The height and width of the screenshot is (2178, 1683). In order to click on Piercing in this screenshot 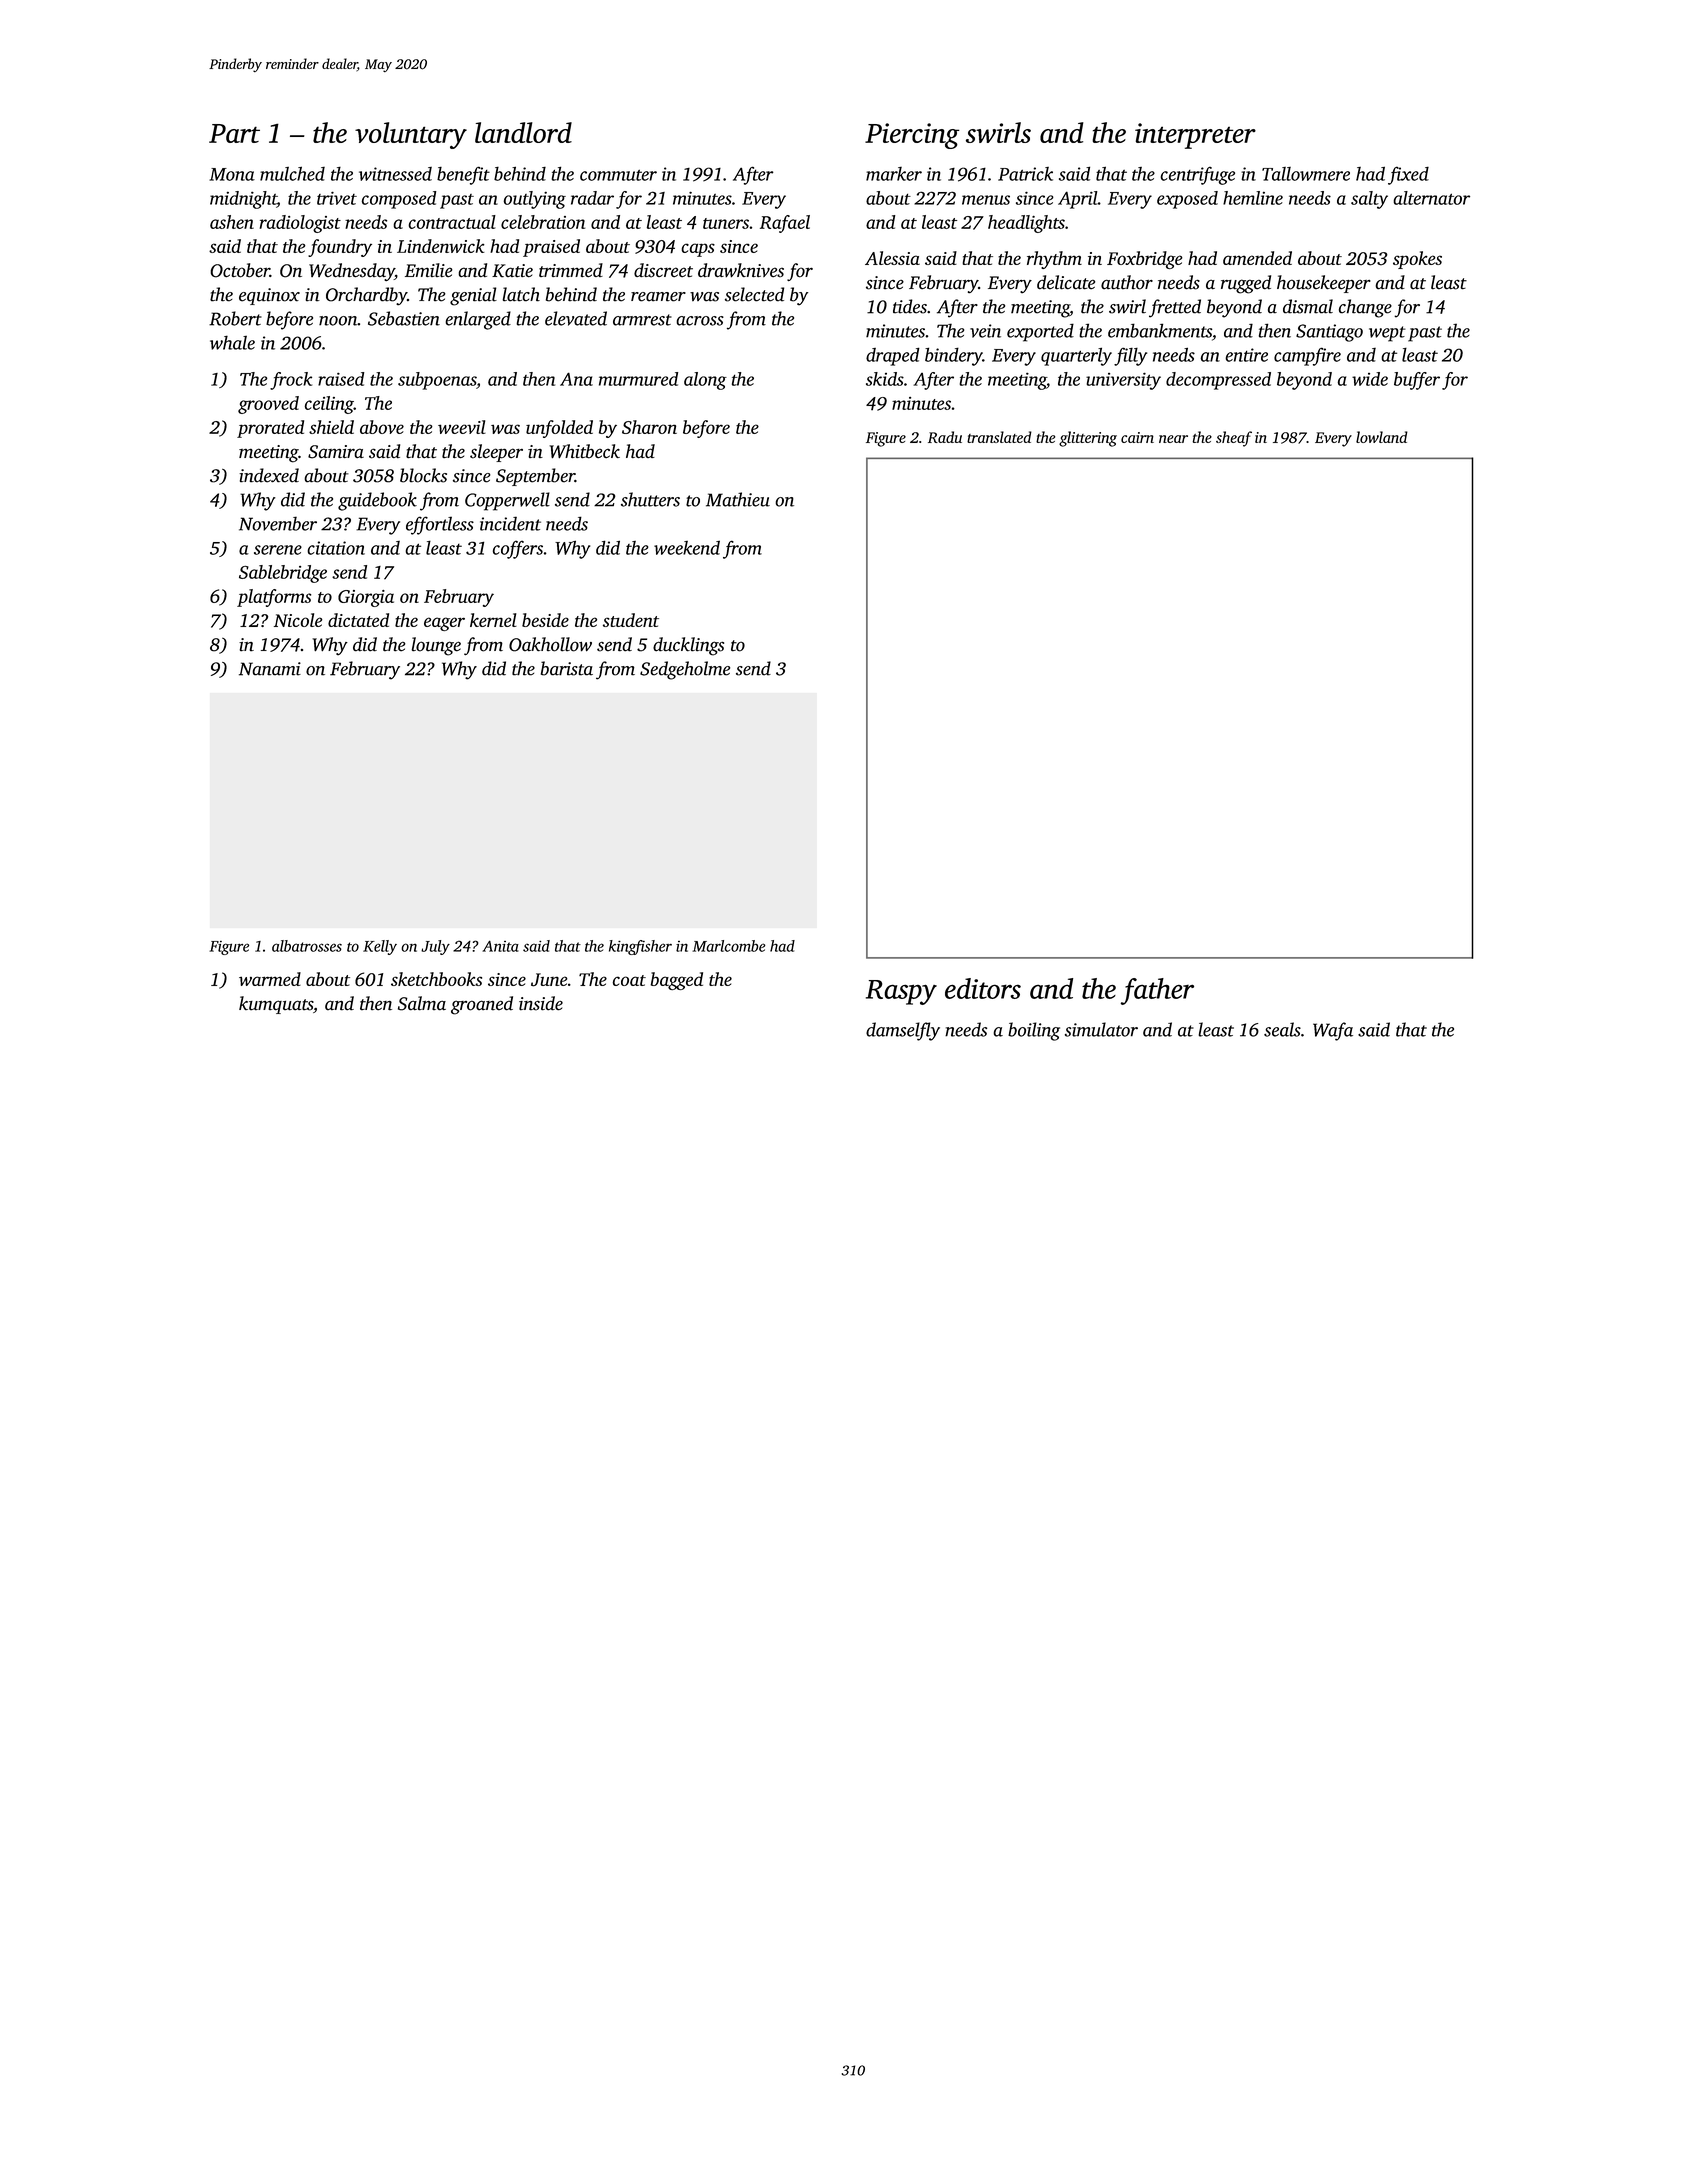, I will do `click(912, 136)`.
